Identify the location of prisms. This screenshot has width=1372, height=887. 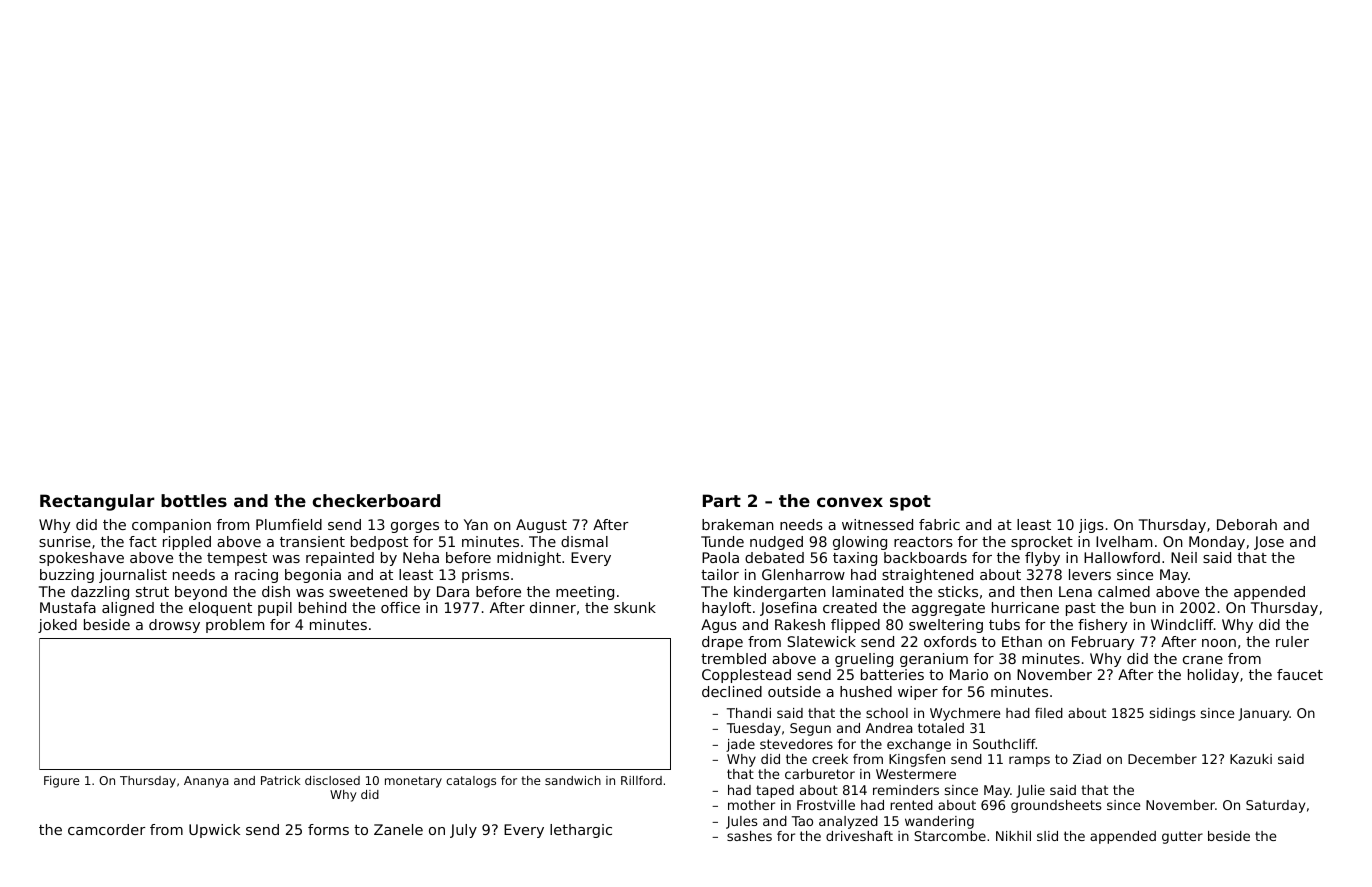
(485, 576).
